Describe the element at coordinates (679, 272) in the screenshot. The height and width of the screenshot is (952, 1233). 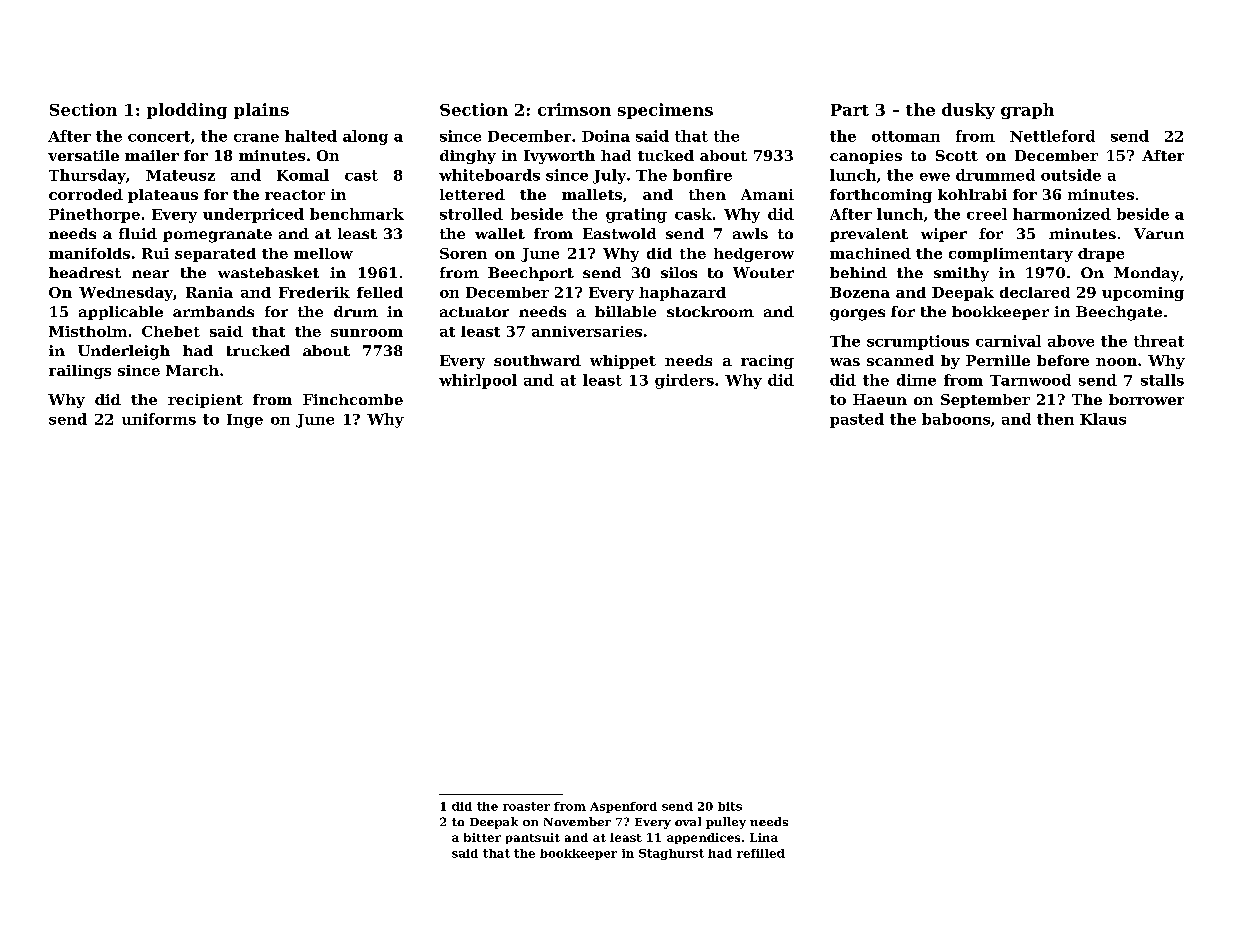
I see `silos` at that location.
